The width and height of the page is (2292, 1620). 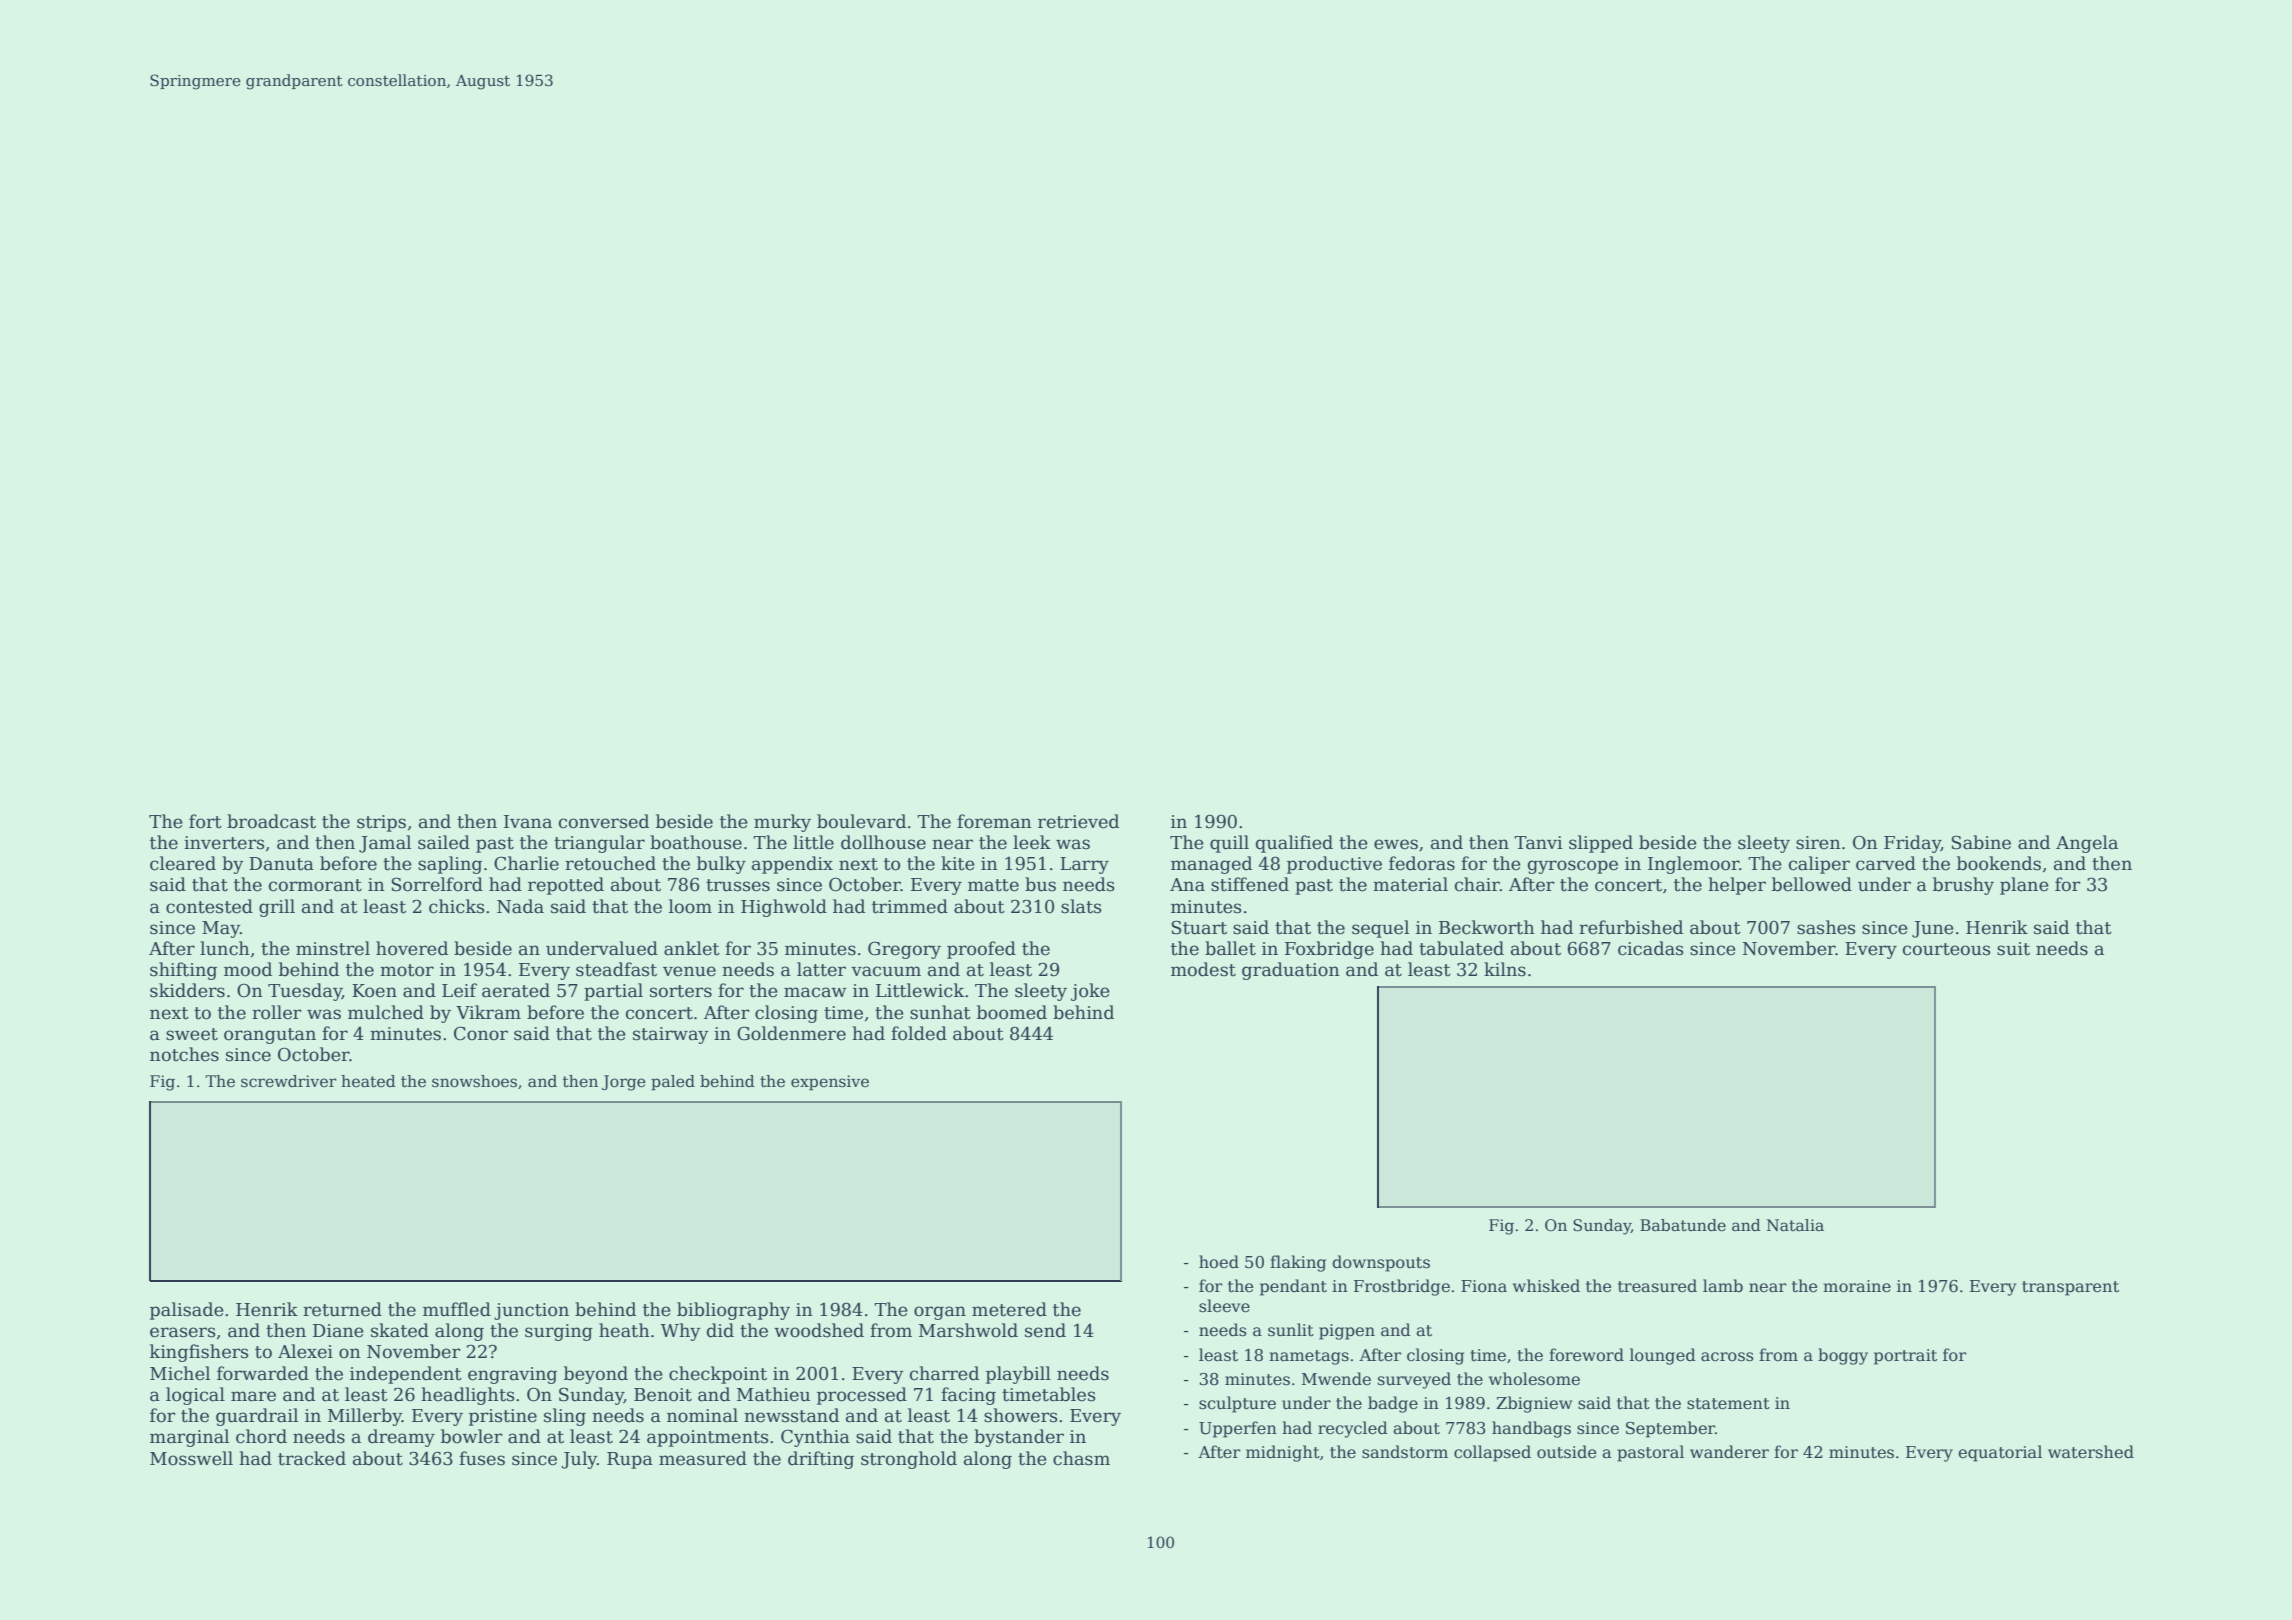 What do you see at coordinates (187, 1311) in the page?
I see `palisade` at bounding box center [187, 1311].
